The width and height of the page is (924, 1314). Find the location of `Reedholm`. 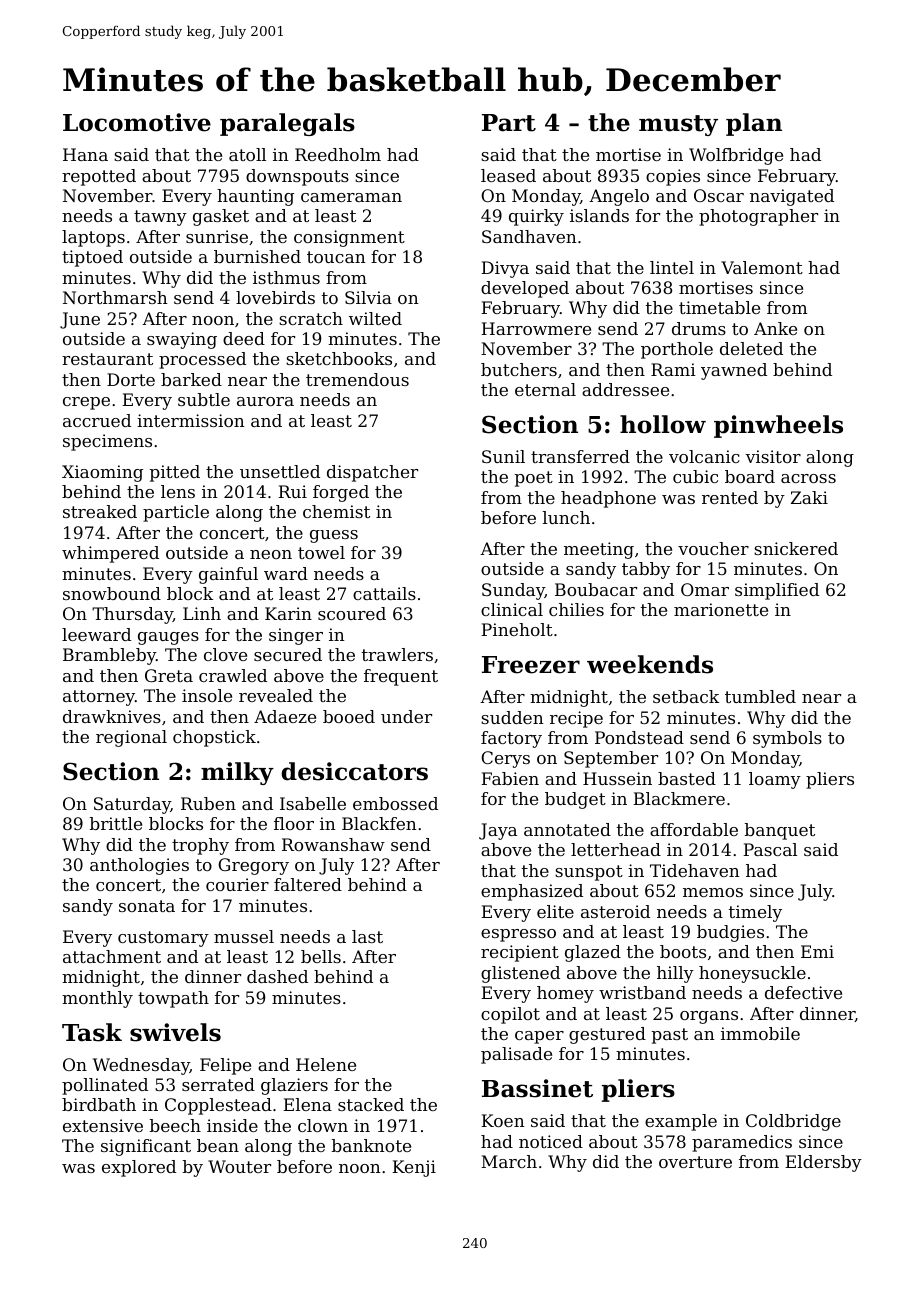

Reedholm is located at coordinates (338, 154).
